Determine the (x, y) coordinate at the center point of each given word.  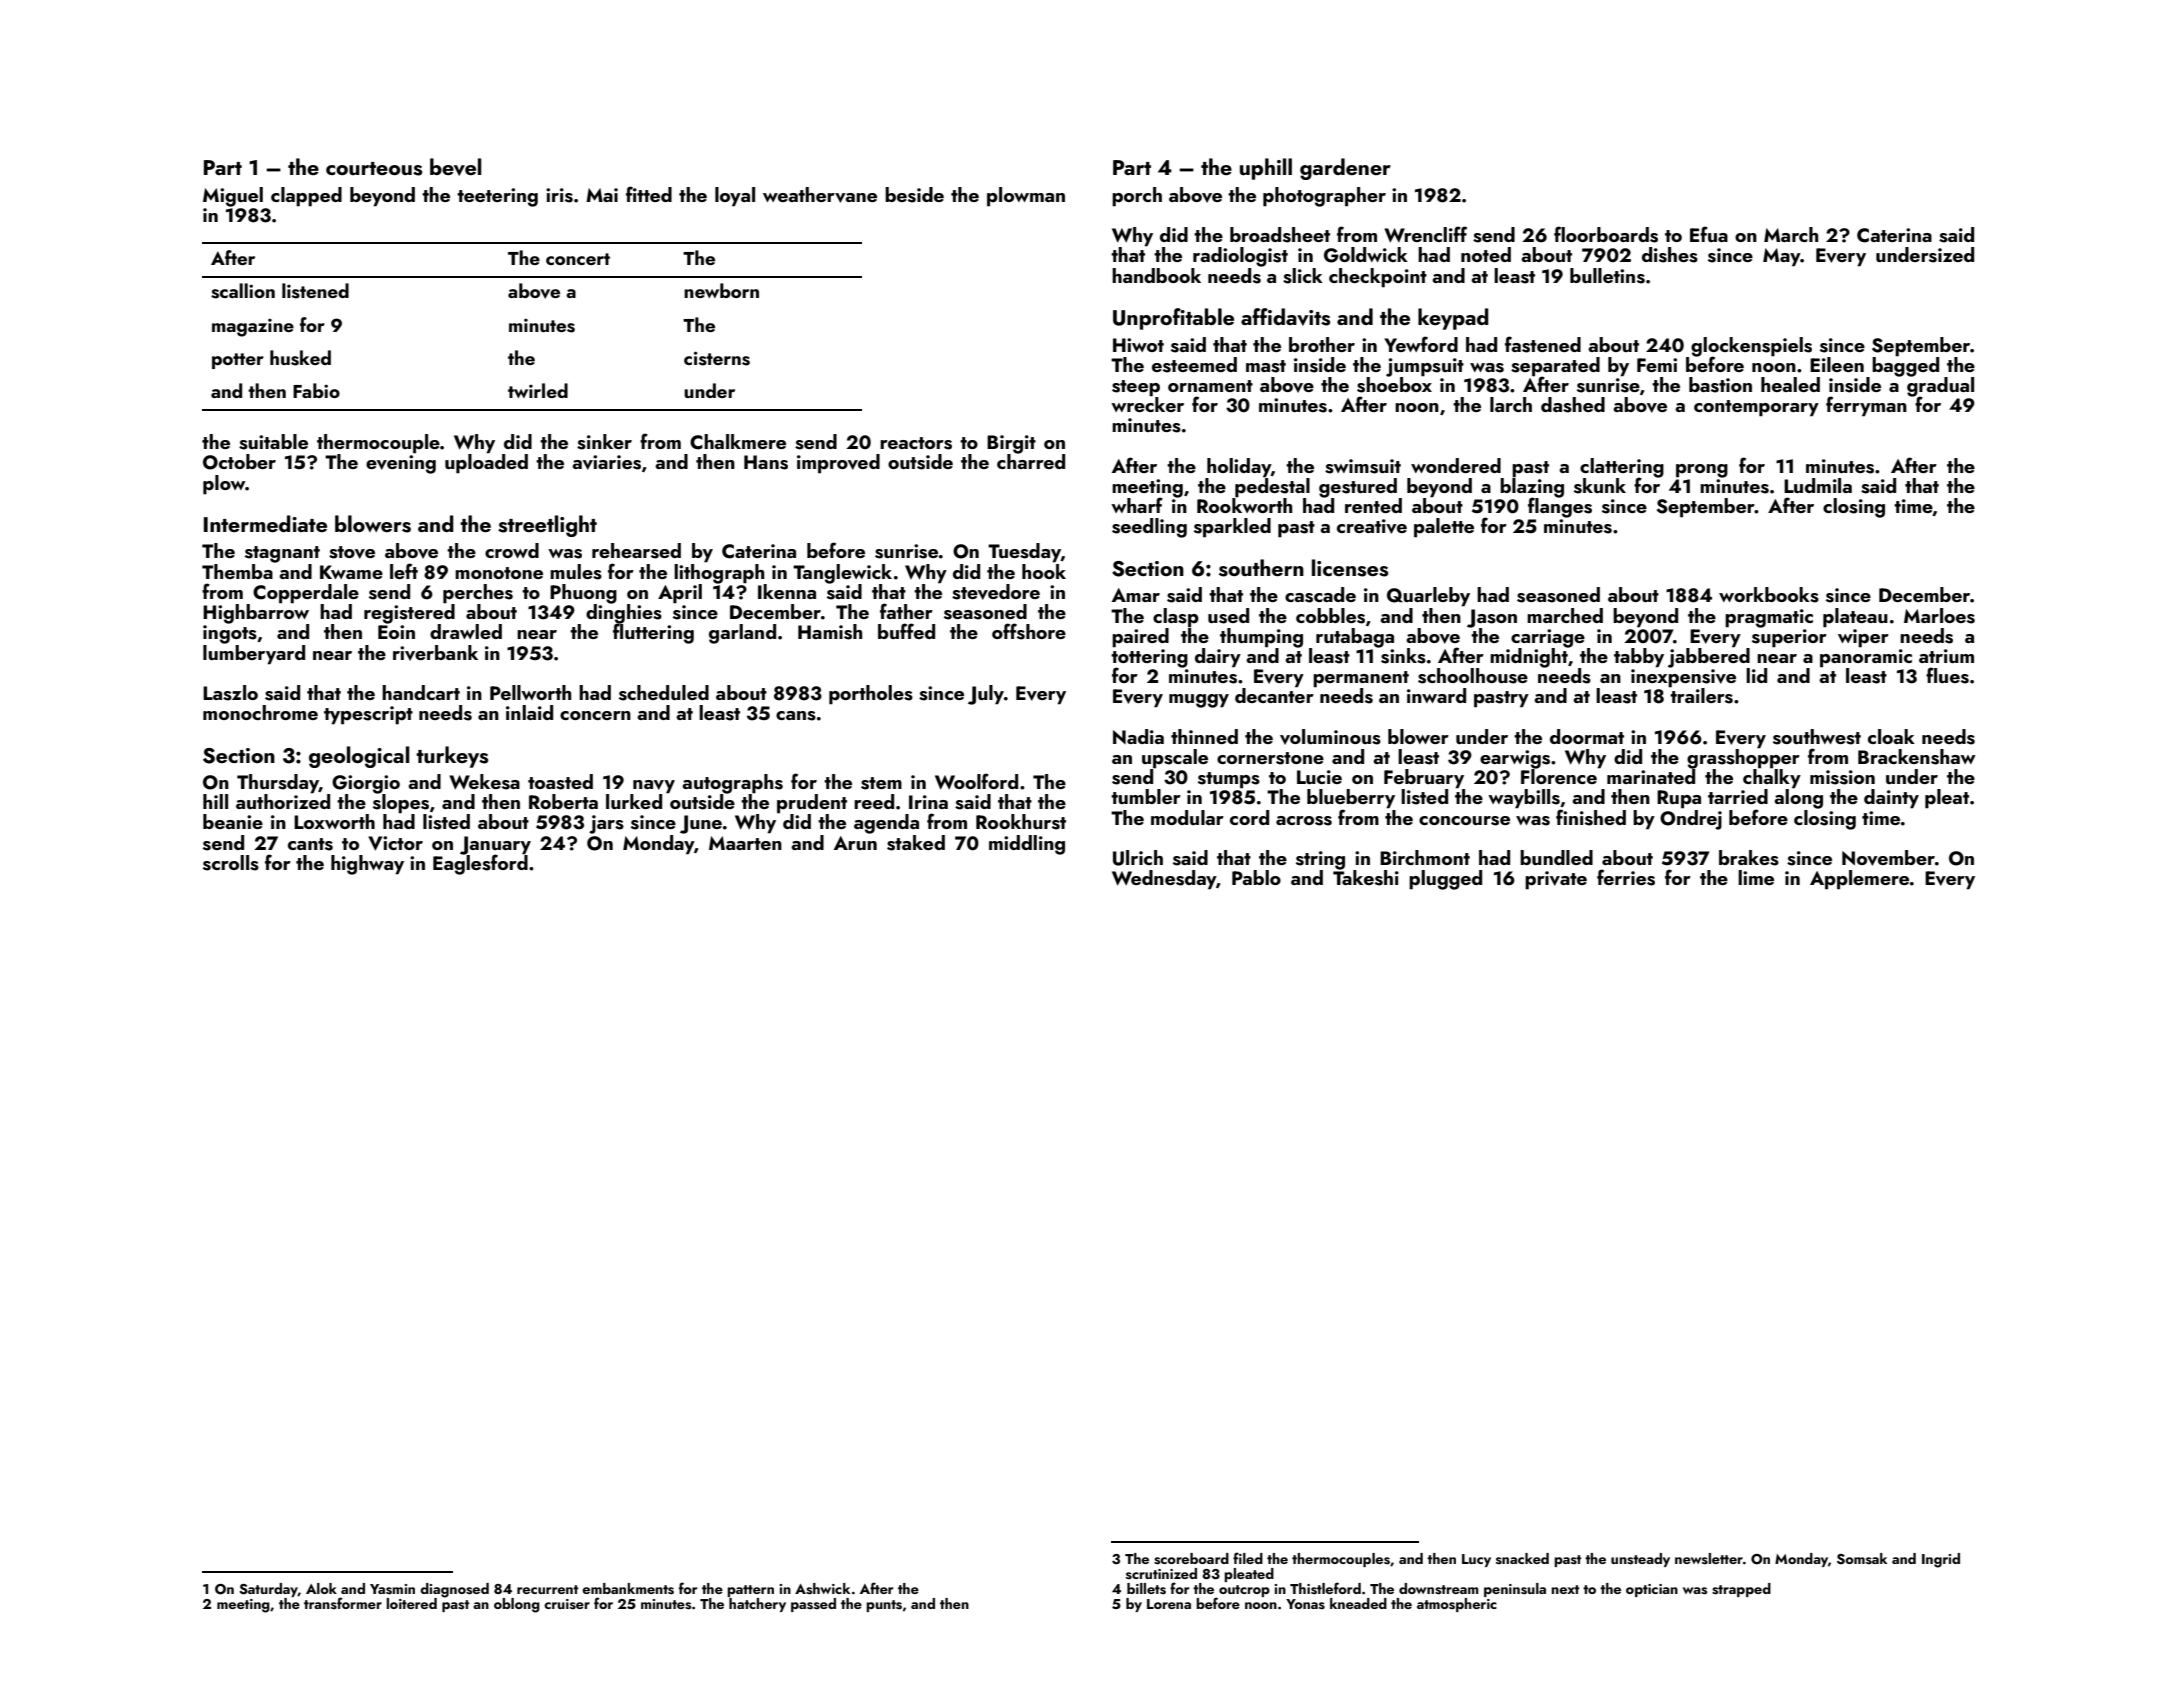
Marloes (1939, 616)
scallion (243, 291)
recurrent (547, 1589)
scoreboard (1191, 1559)
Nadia (1138, 736)
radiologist (1240, 257)
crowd (512, 550)
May (1782, 257)
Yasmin (392, 1589)
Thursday (278, 784)
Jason (1492, 618)
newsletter (1709, 1558)
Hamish (830, 632)
